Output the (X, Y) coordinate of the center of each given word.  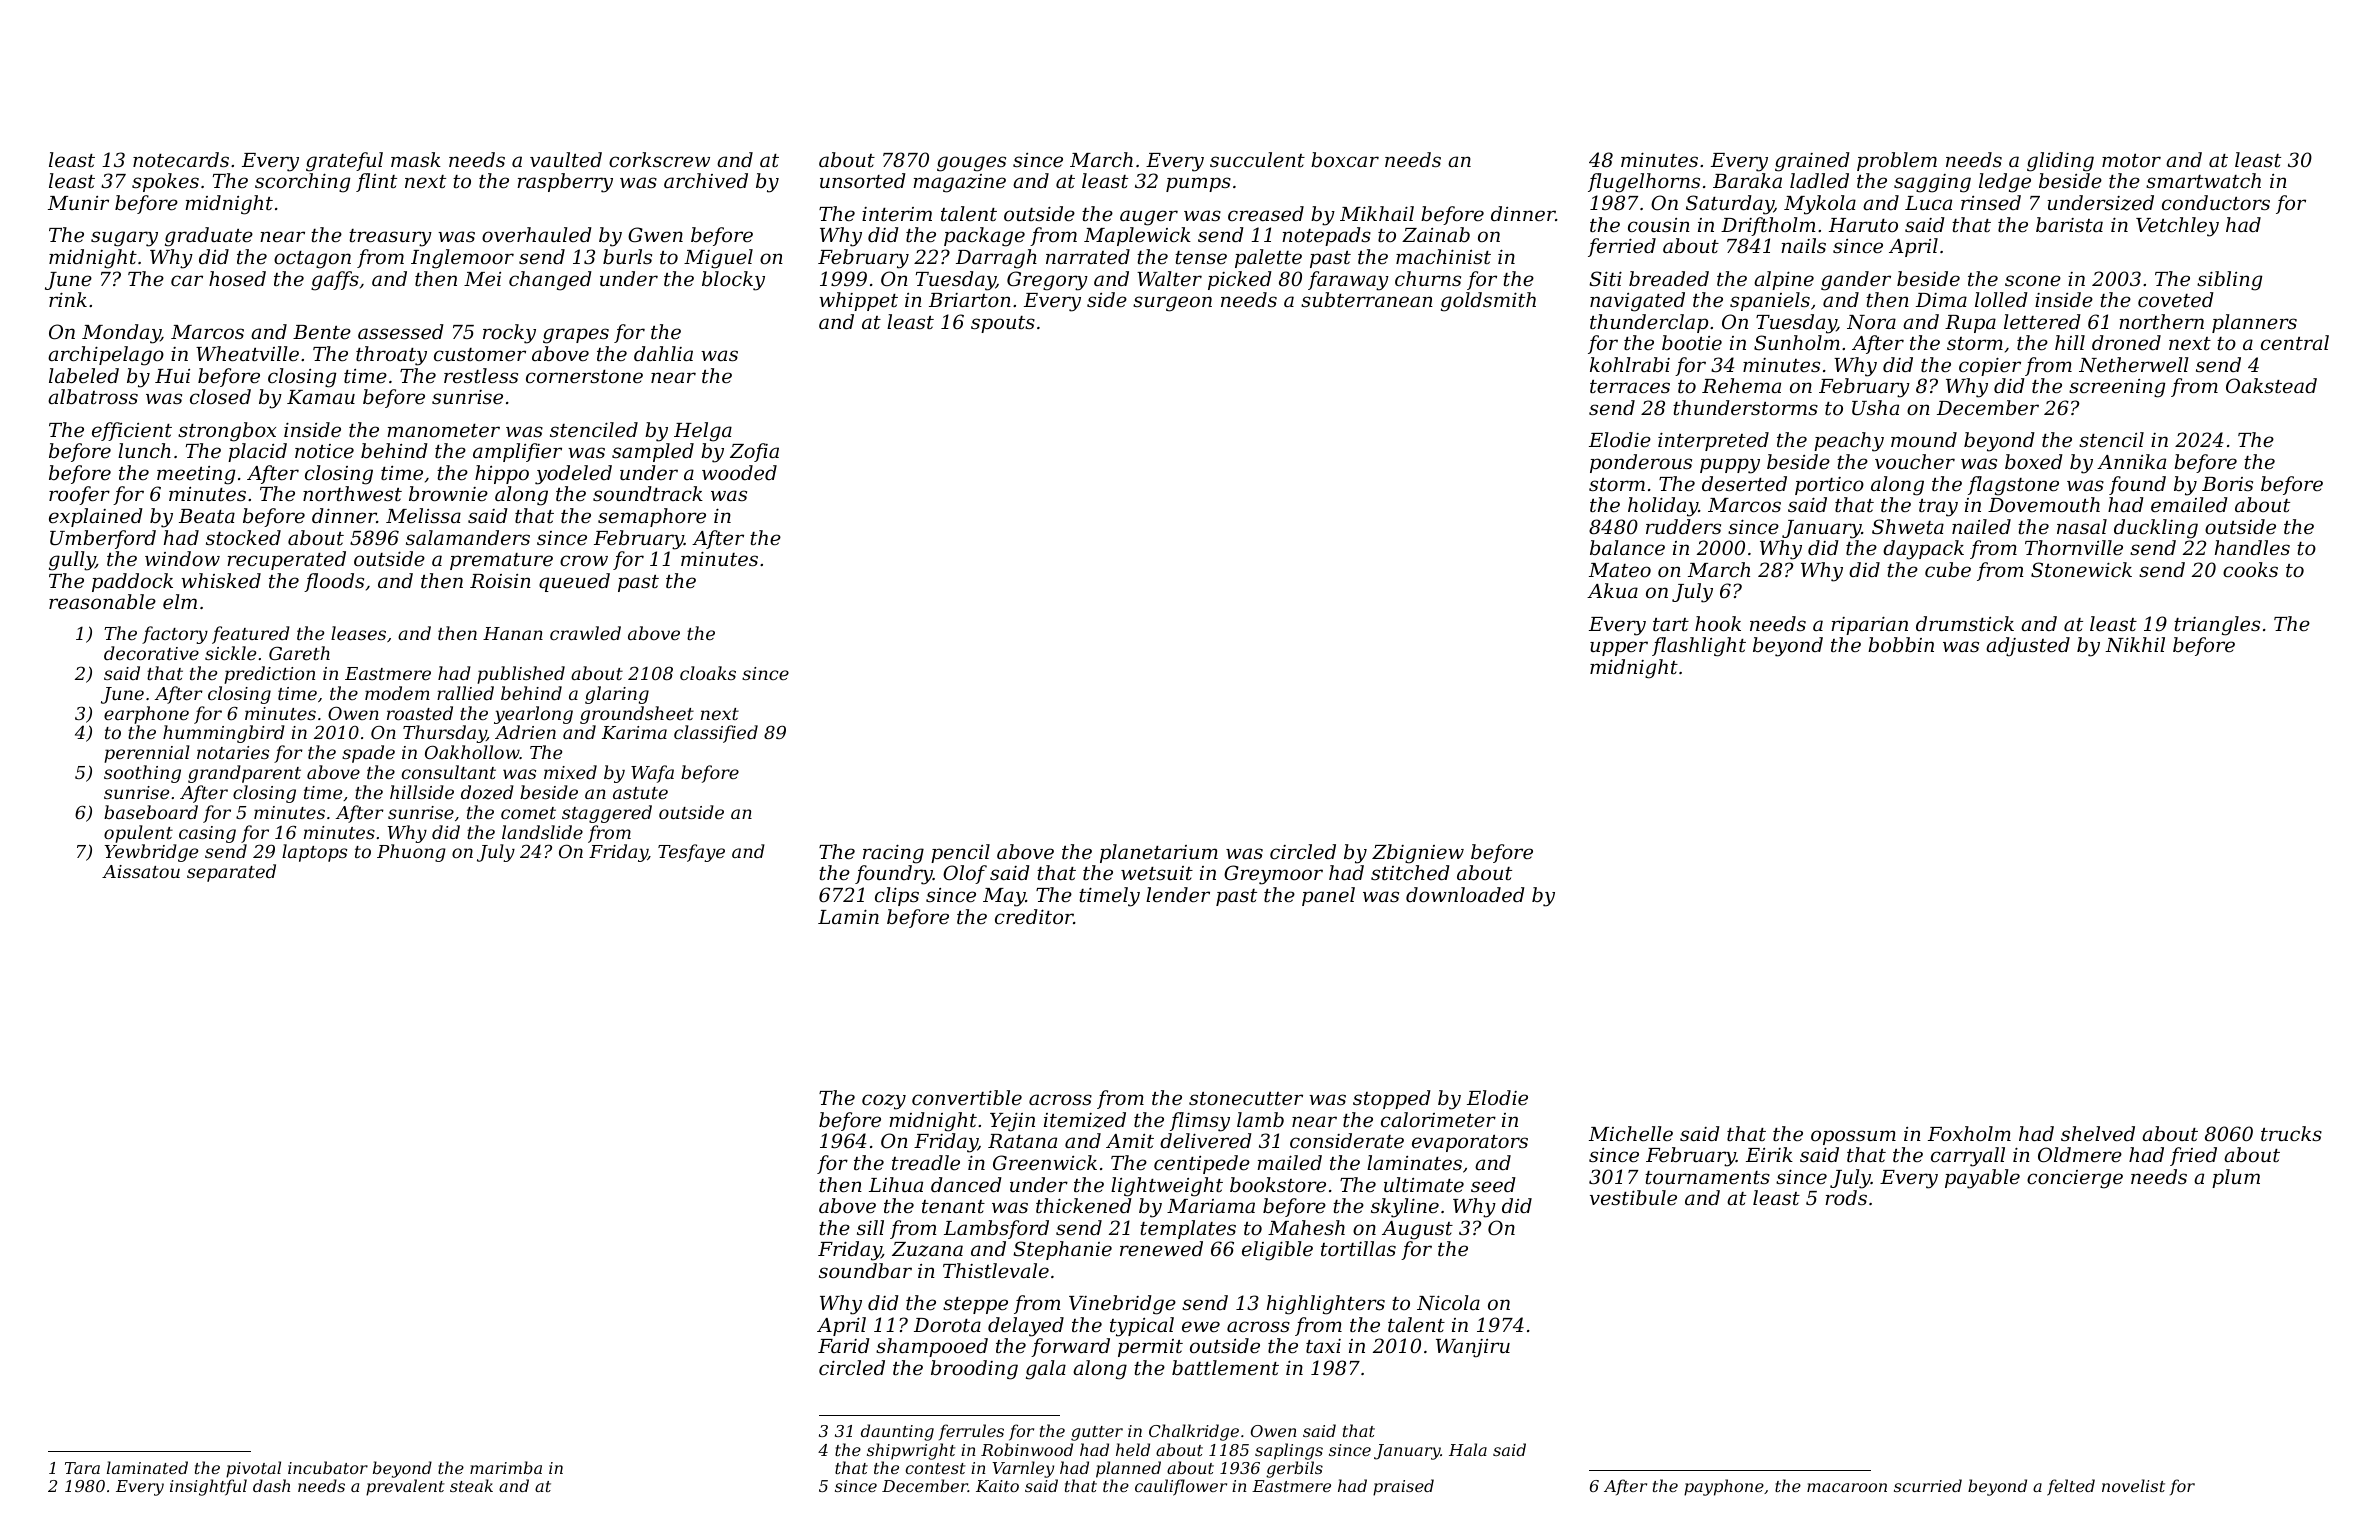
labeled (84, 375)
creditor (1034, 916)
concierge (2075, 1179)
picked (1240, 280)
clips (897, 896)
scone (2033, 280)
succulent (1257, 159)
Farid (844, 1345)
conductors (2216, 202)
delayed (1026, 1327)
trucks (2291, 1133)
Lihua (896, 1184)
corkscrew (659, 159)
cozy (884, 1102)
